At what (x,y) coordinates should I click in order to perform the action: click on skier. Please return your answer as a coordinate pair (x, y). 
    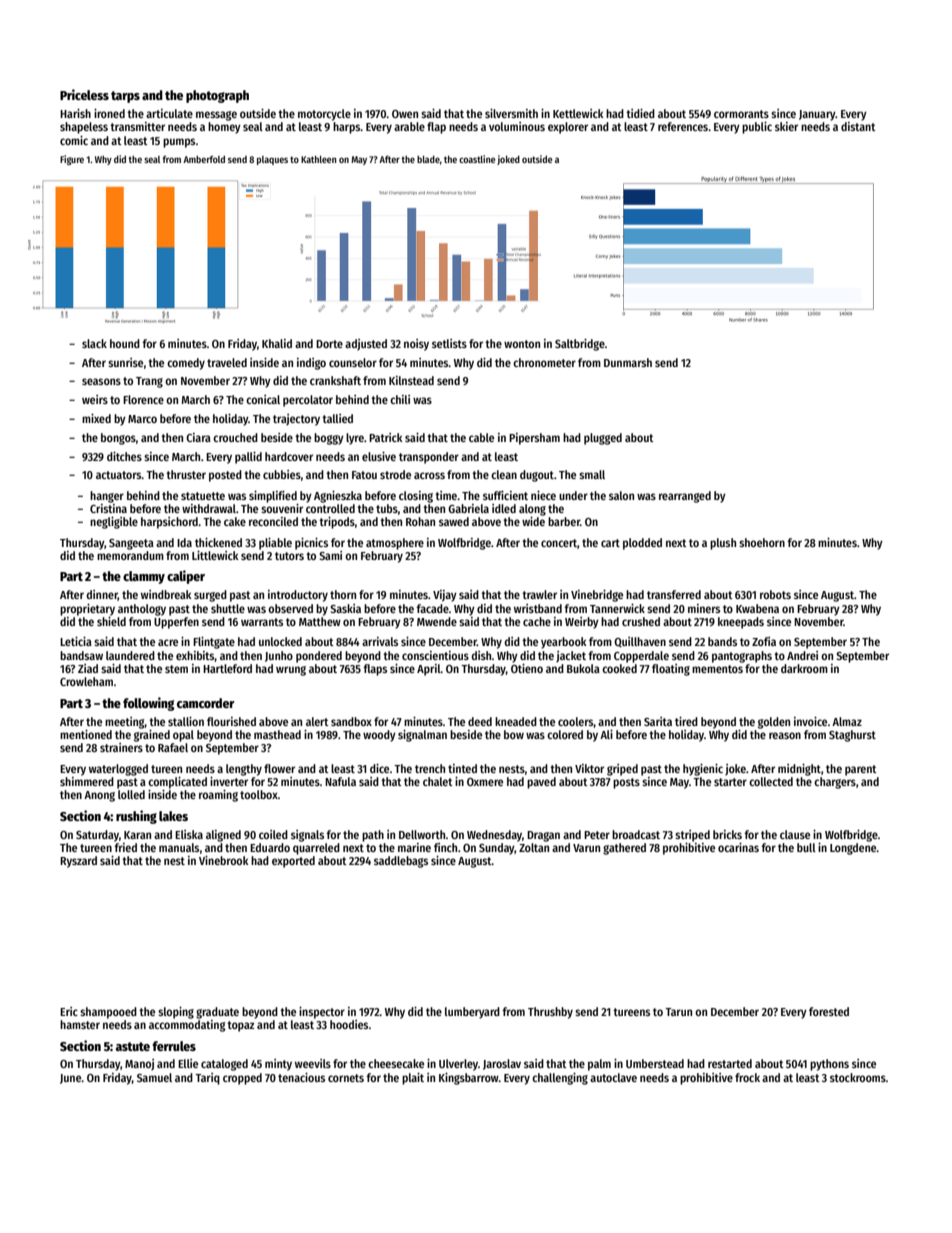
    Looking at the image, I should click on (786, 126).
